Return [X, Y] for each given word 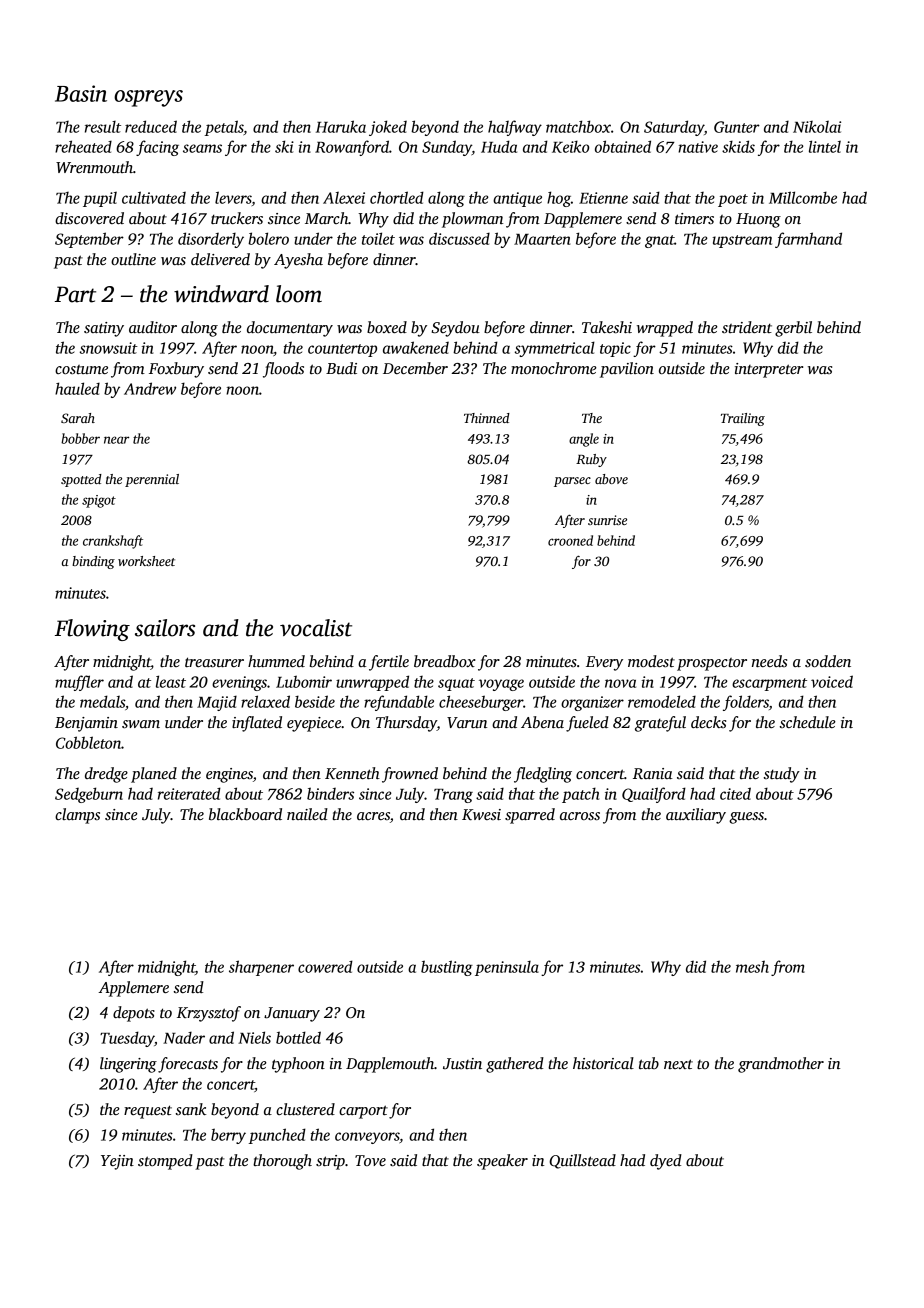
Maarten [542, 239]
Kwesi [481, 814]
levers [233, 197]
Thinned [487, 418]
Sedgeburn [89, 795]
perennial [152, 480]
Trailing [743, 419]
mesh [752, 966]
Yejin [117, 1162]
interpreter [769, 370]
